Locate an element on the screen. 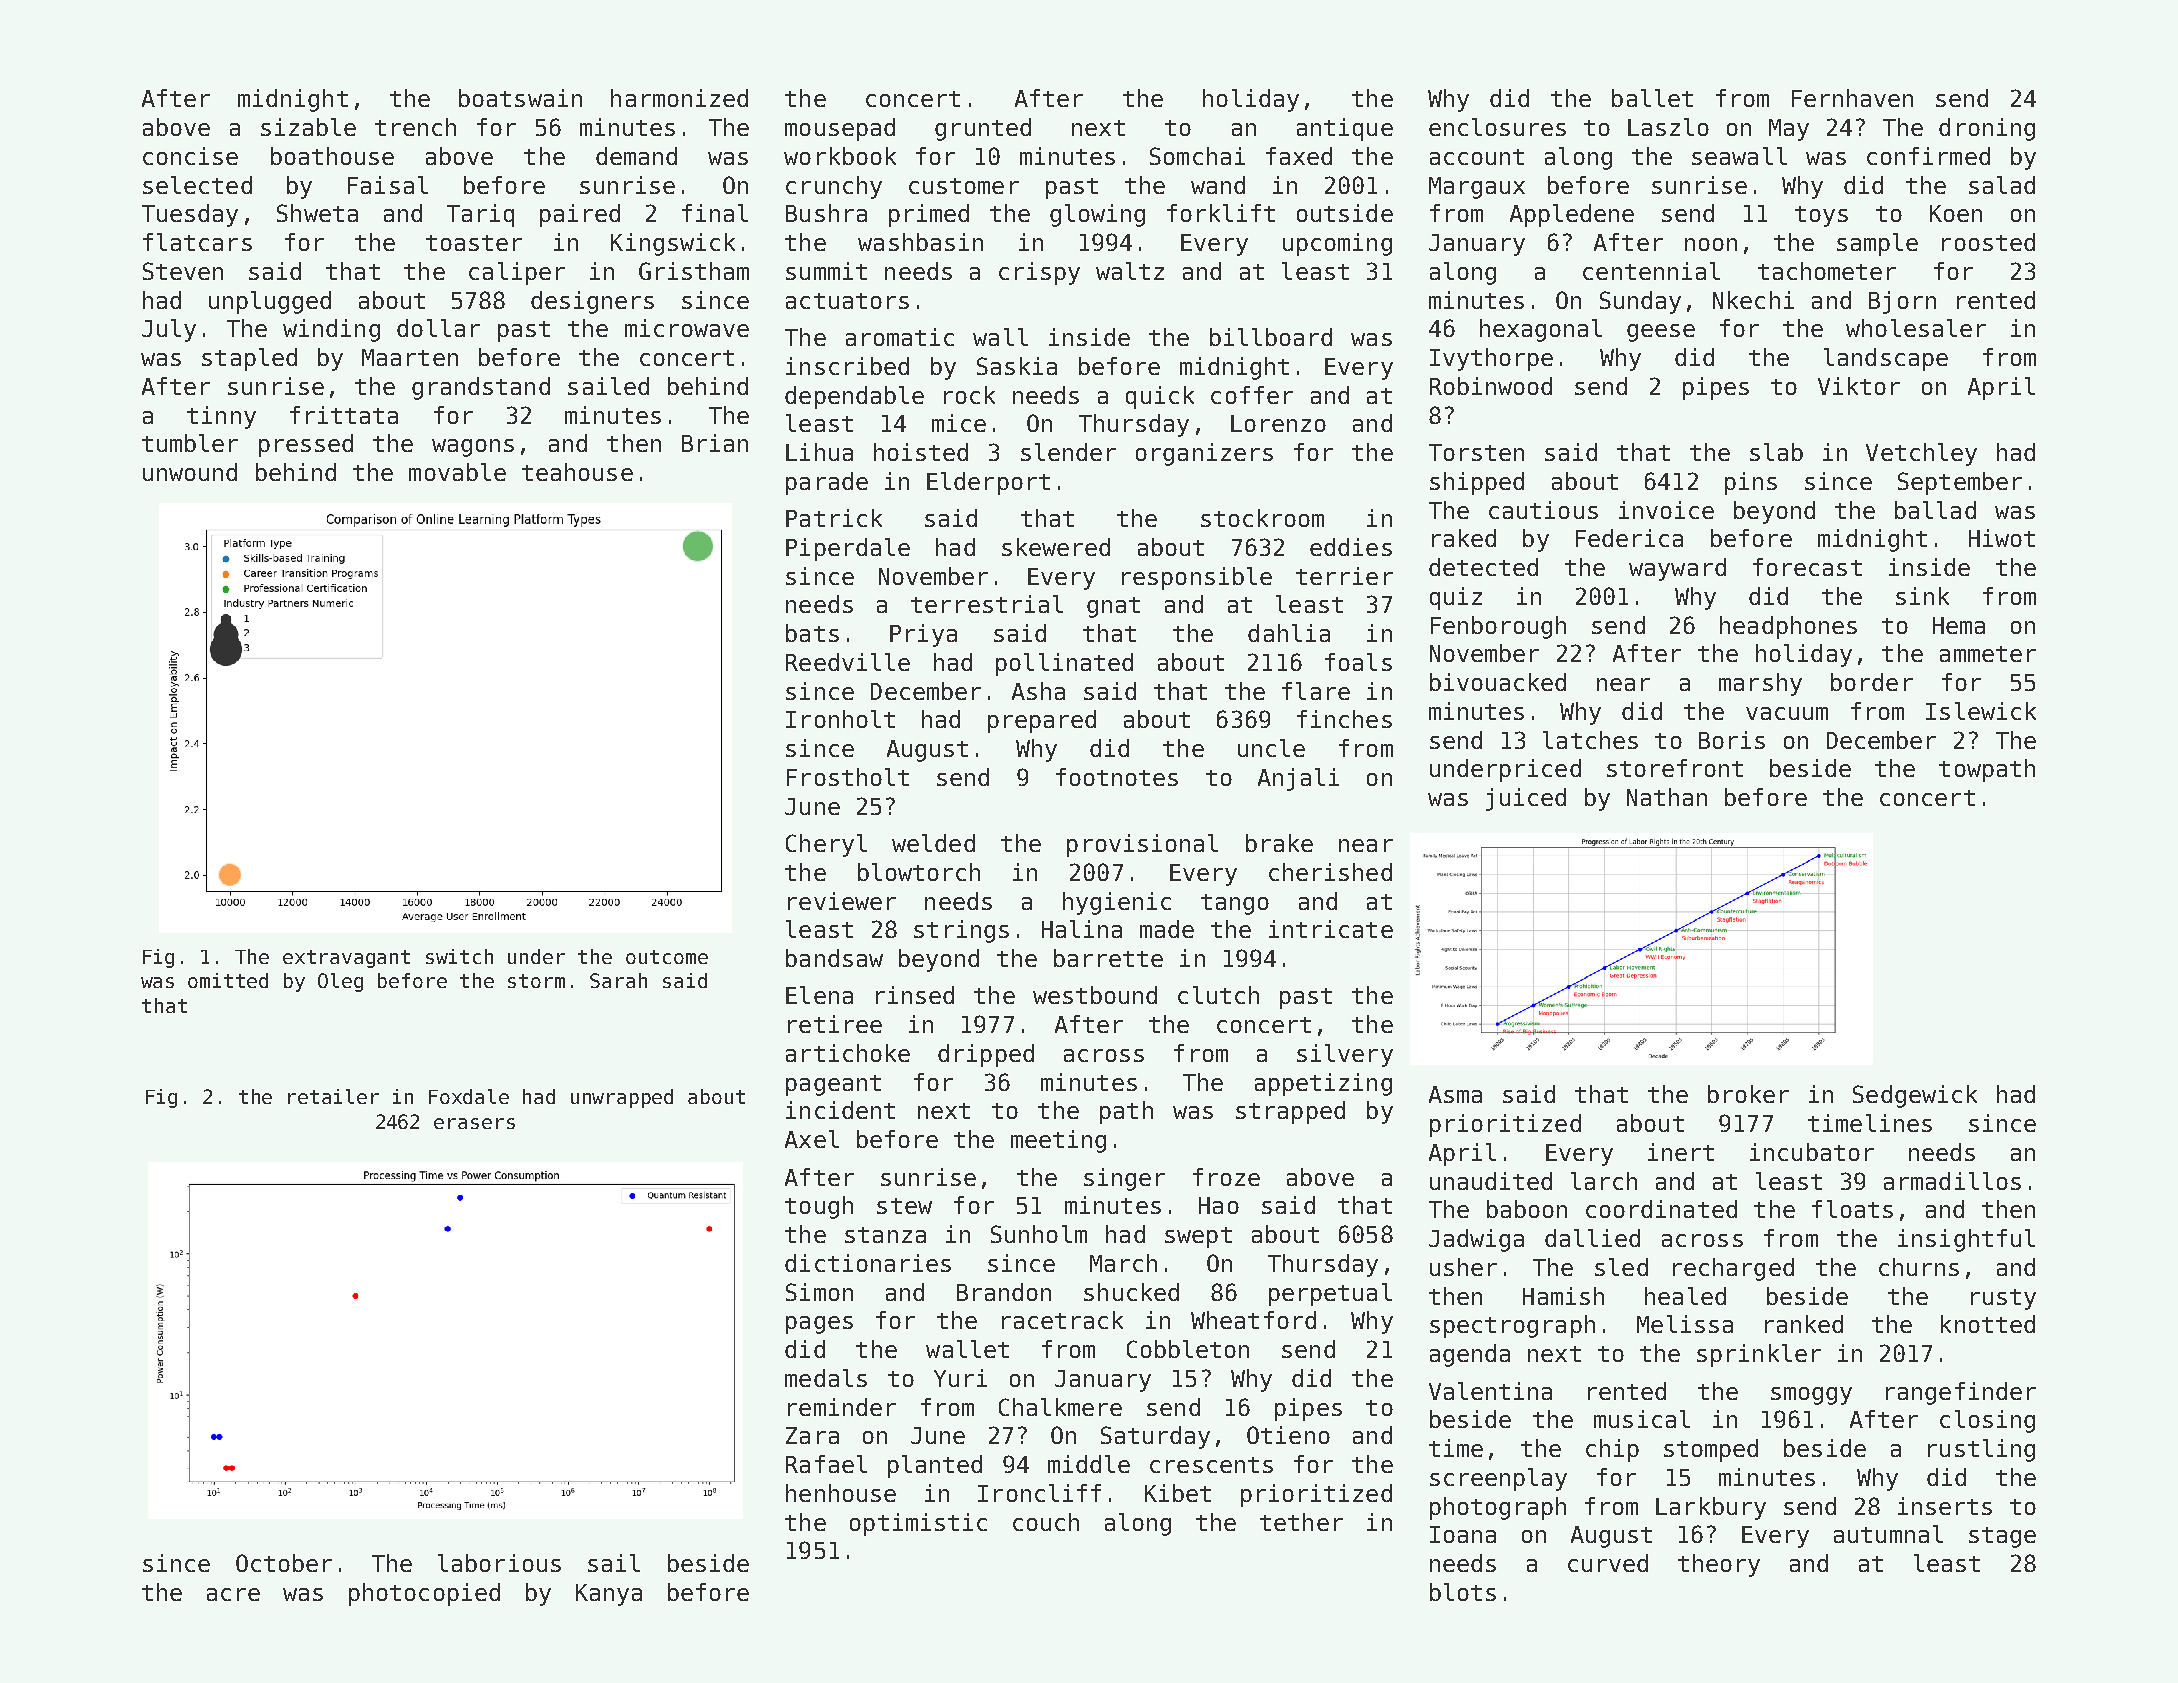  photocopied is located at coordinates (424, 1594).
